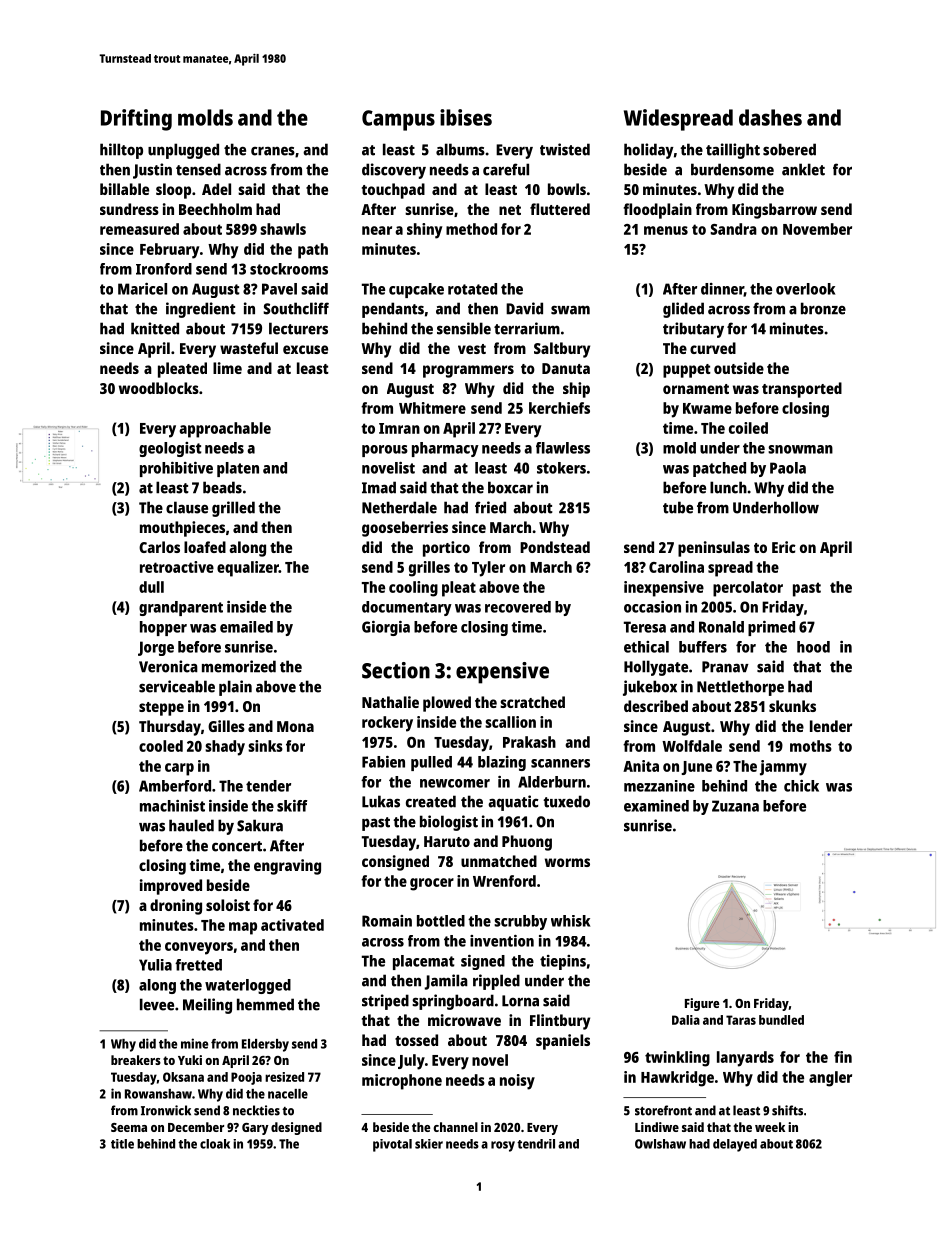 The image size is (952, 1233). I want to click on Kingsbarrow, so click(774, 211).
